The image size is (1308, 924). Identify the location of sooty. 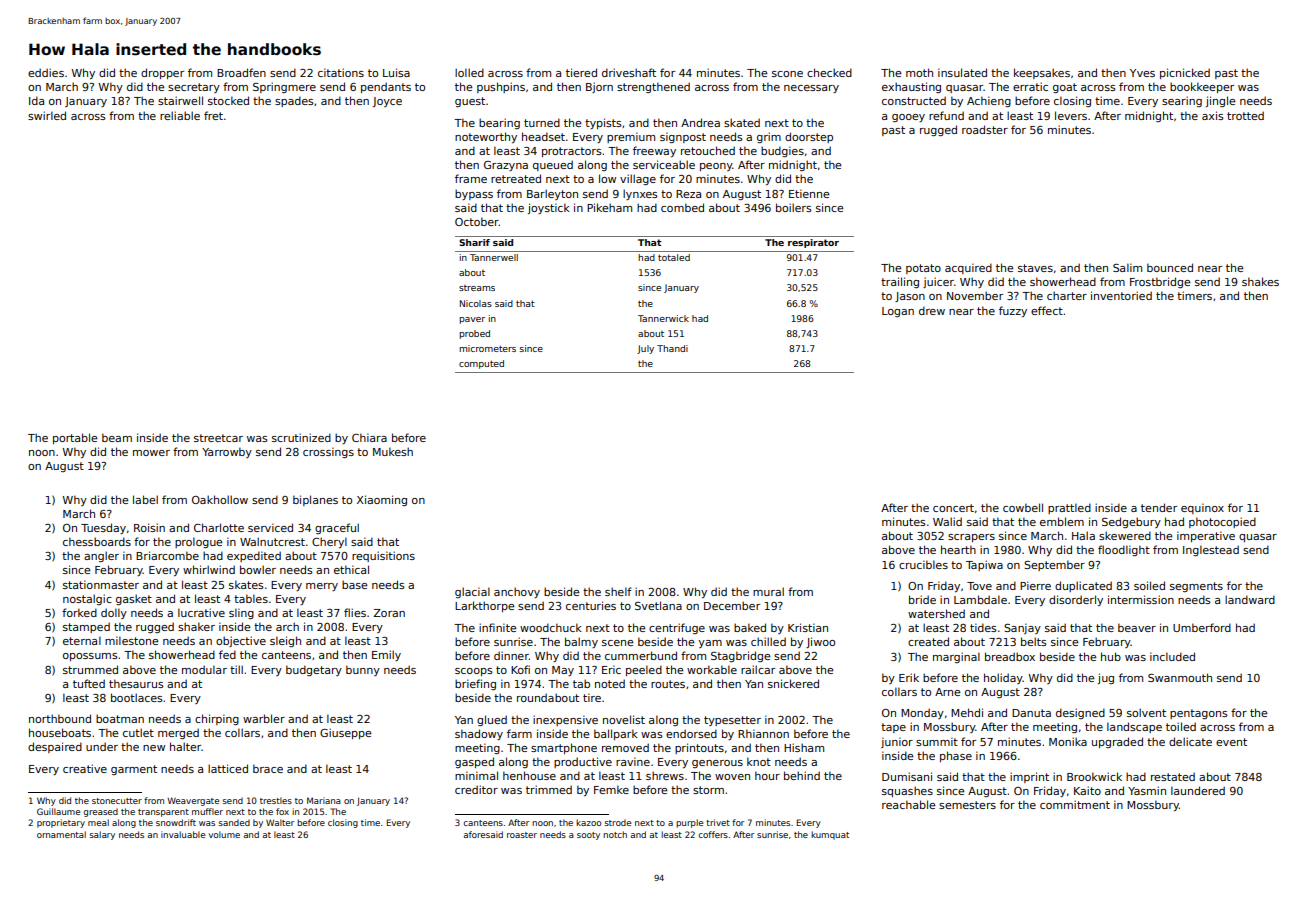
(588, 836).
